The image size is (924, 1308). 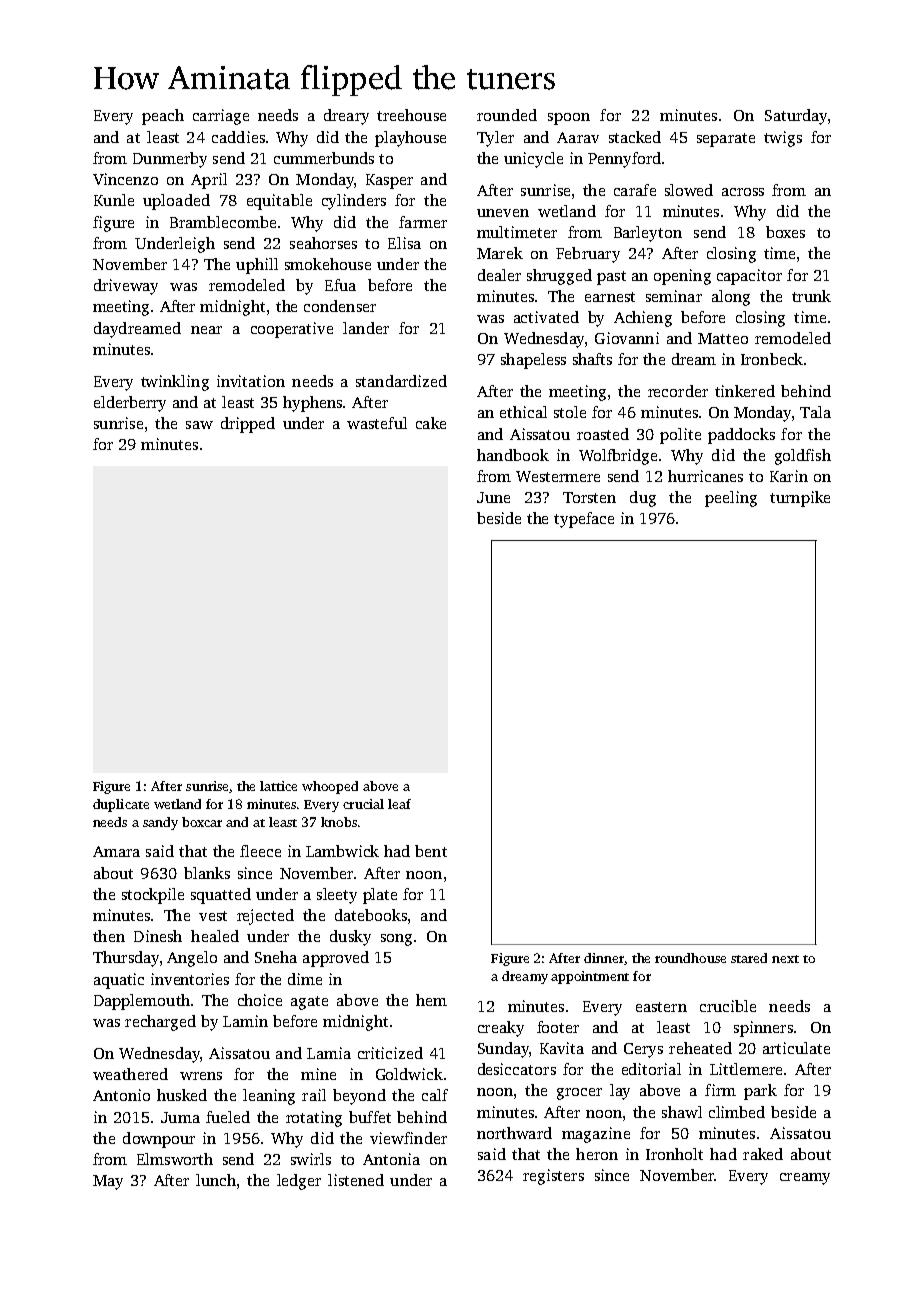 I want to click on Antonia, so click(x=391, y=1159).
